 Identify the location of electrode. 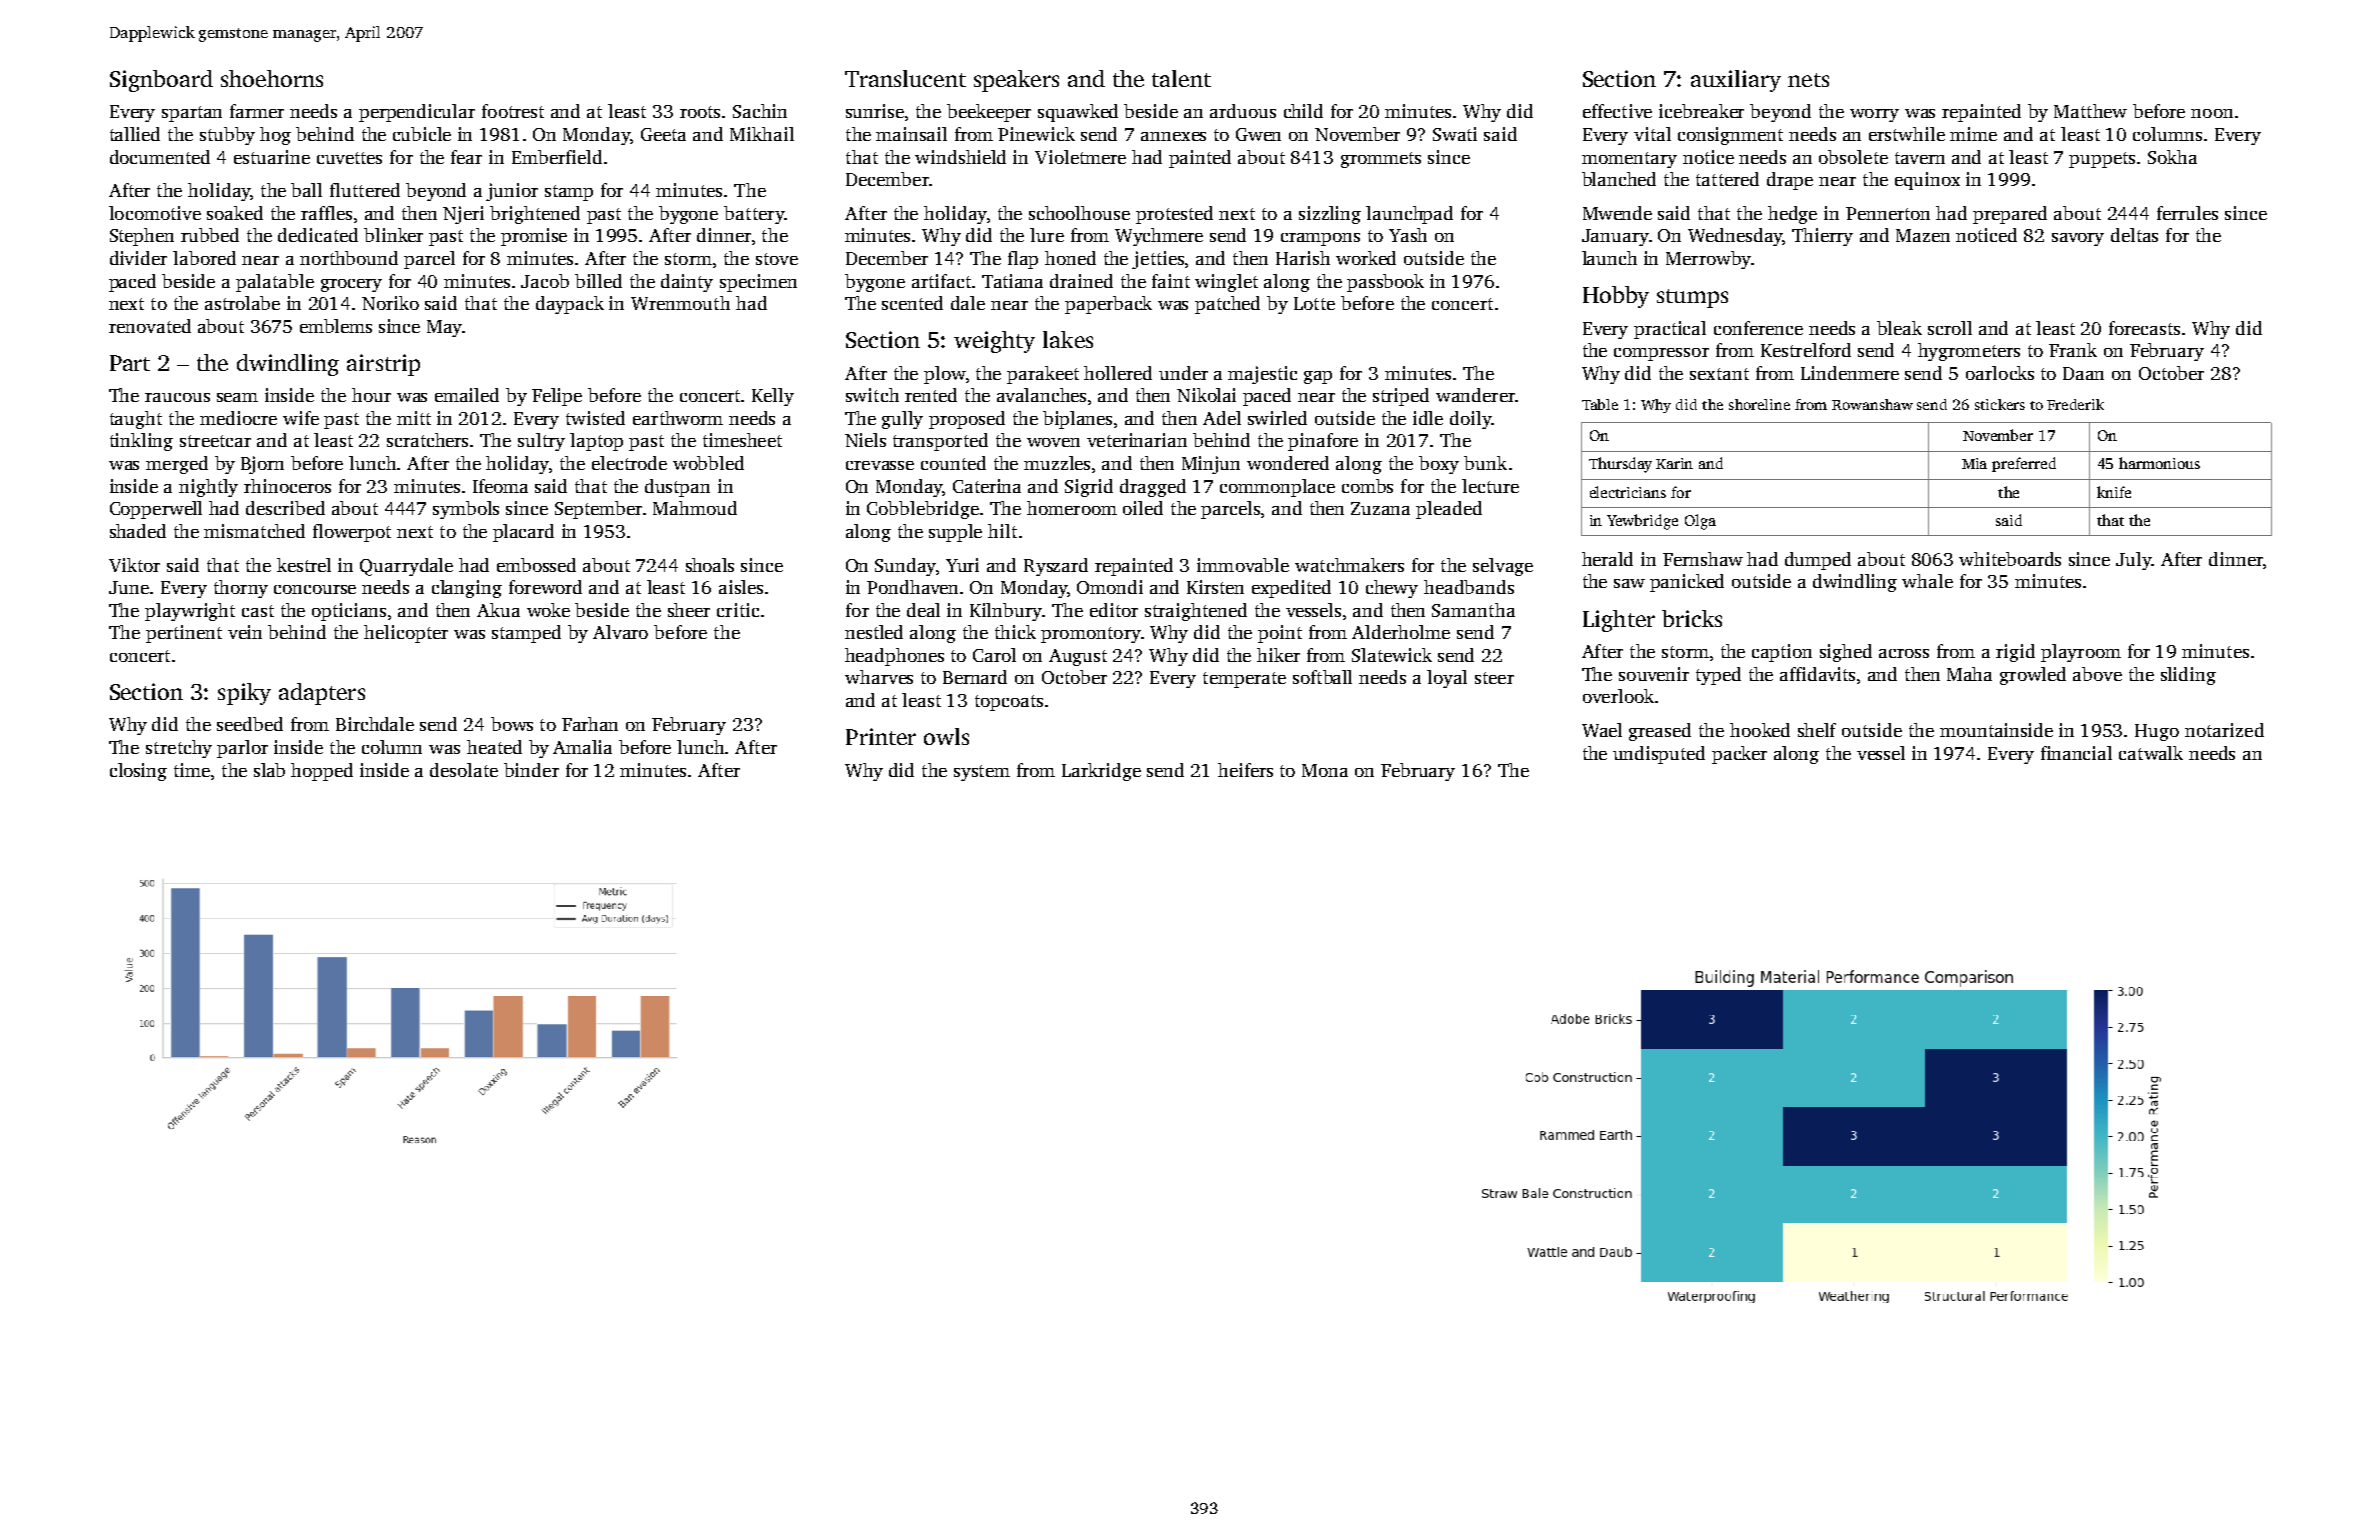
(629, 463).
